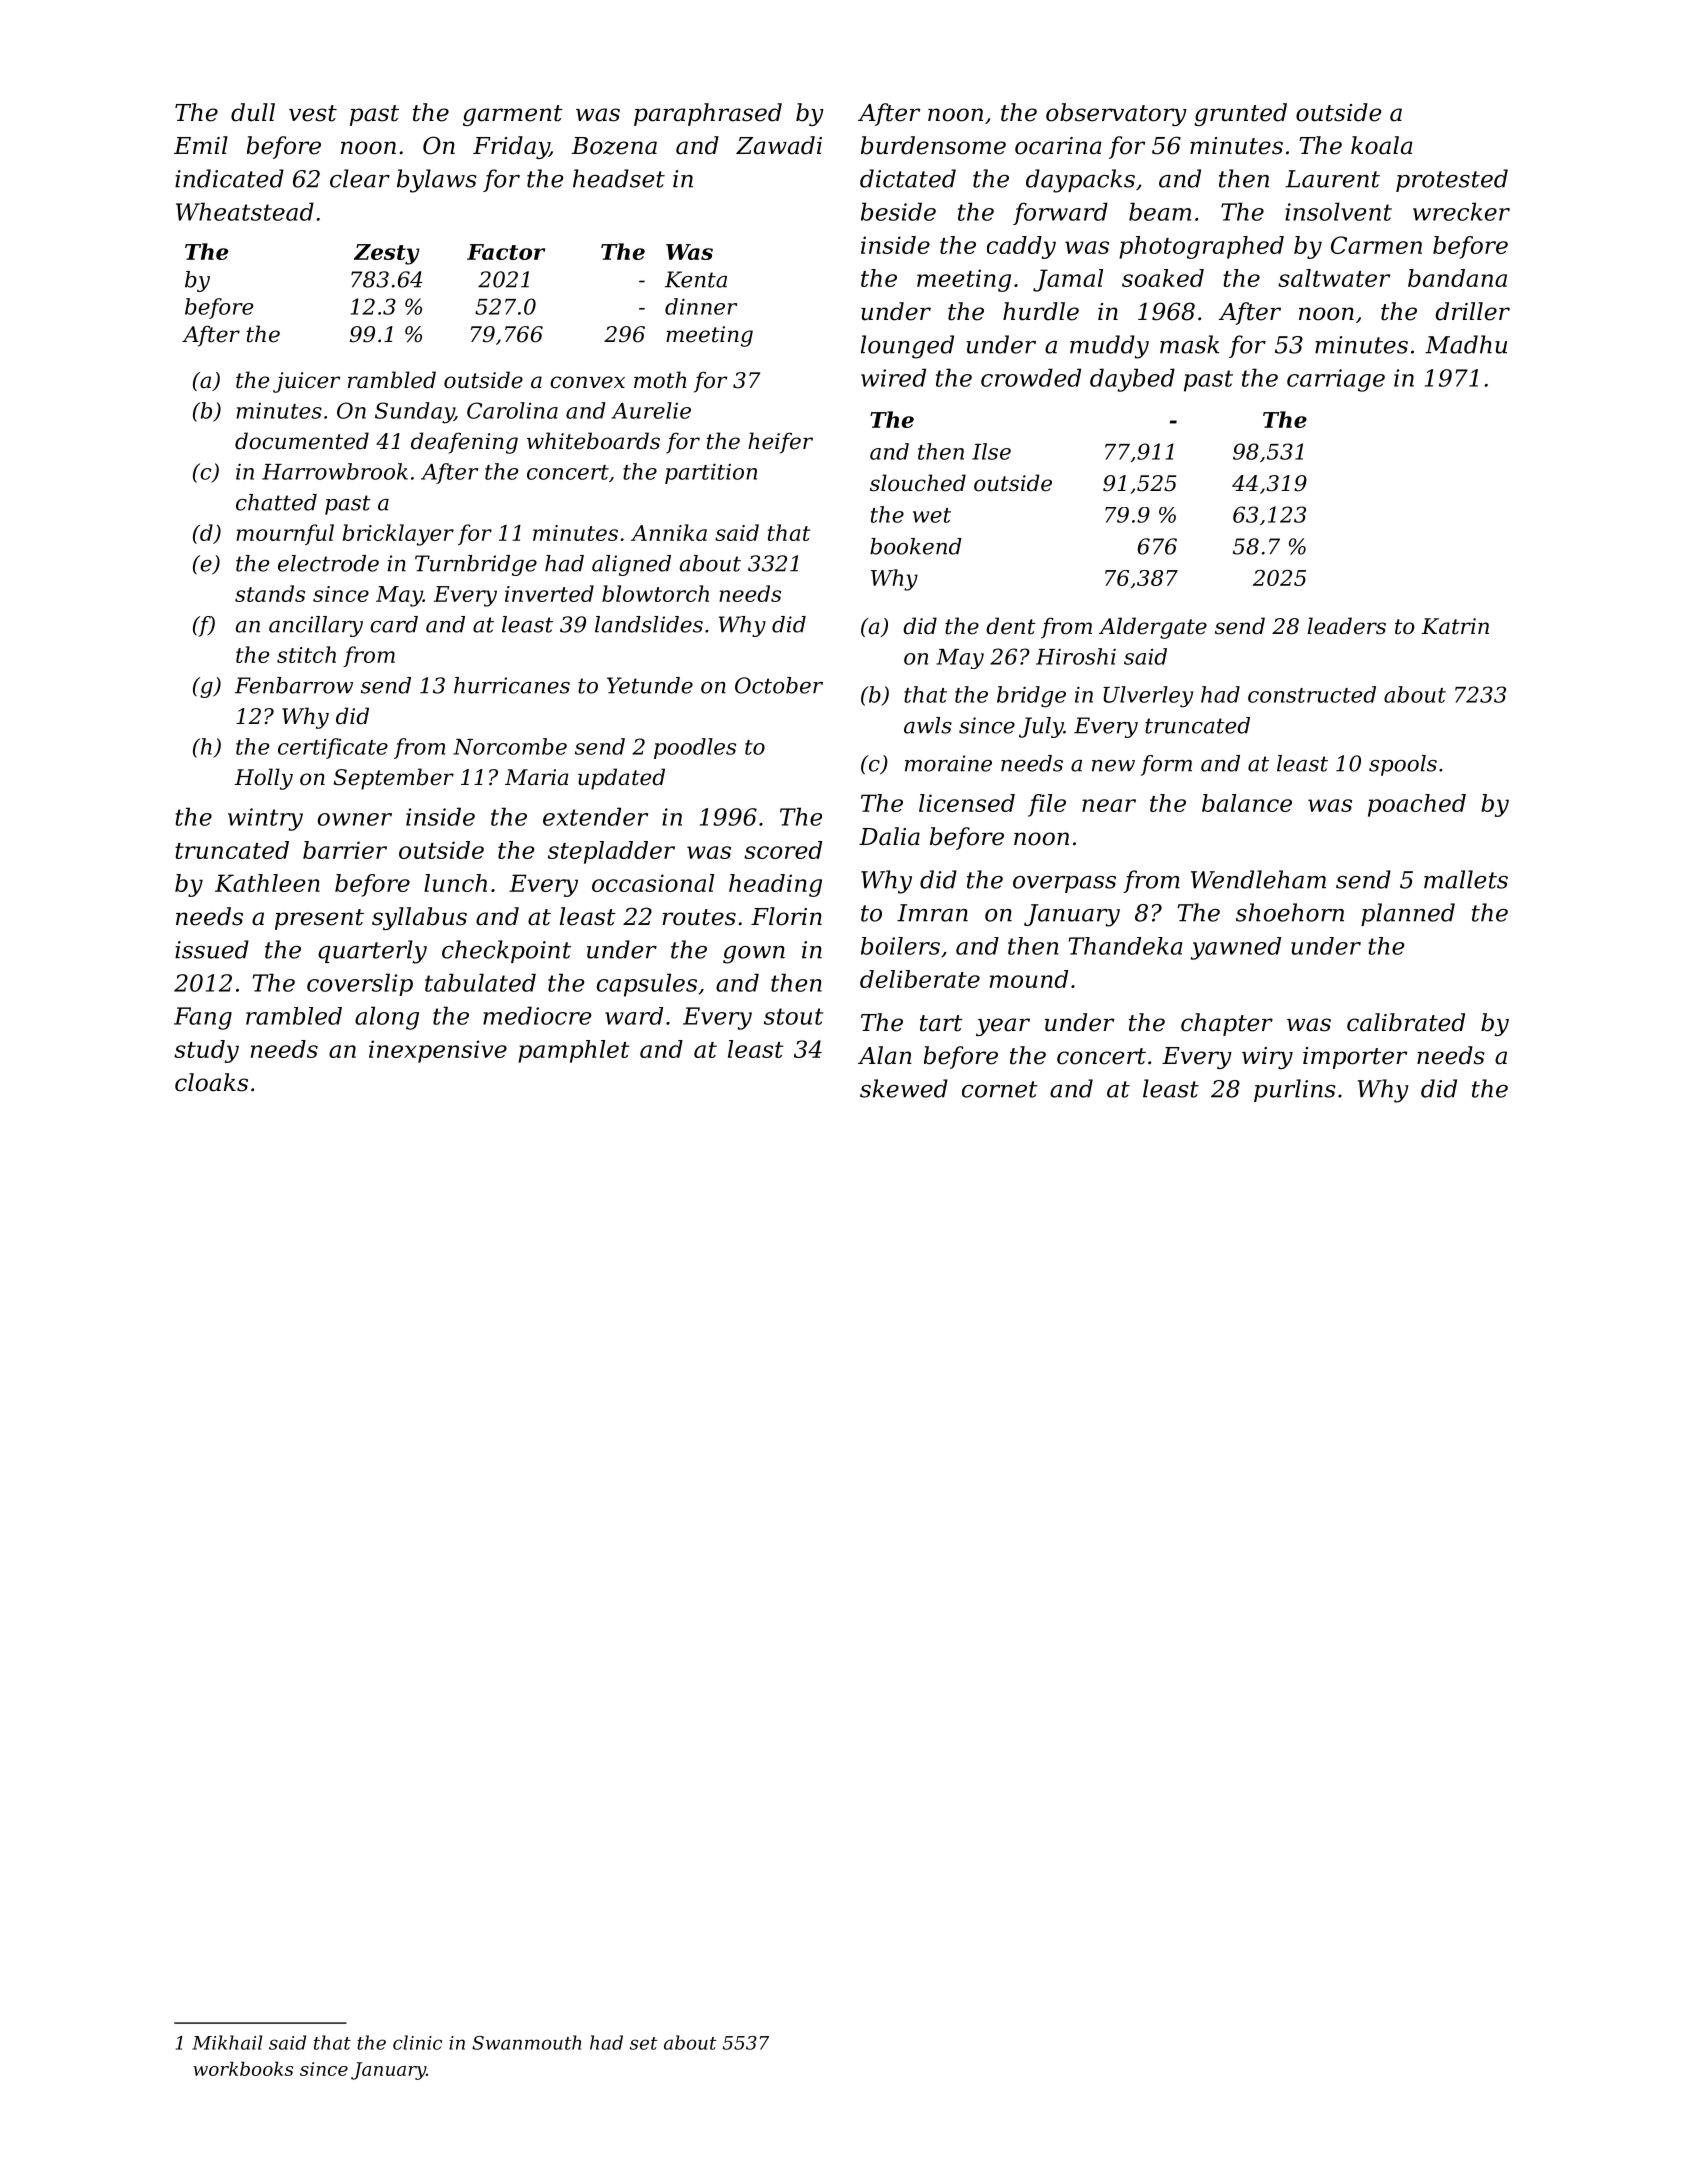 The width and height of the page is (1683, 2178). I want to click on daybed, so click(1132, 380).
